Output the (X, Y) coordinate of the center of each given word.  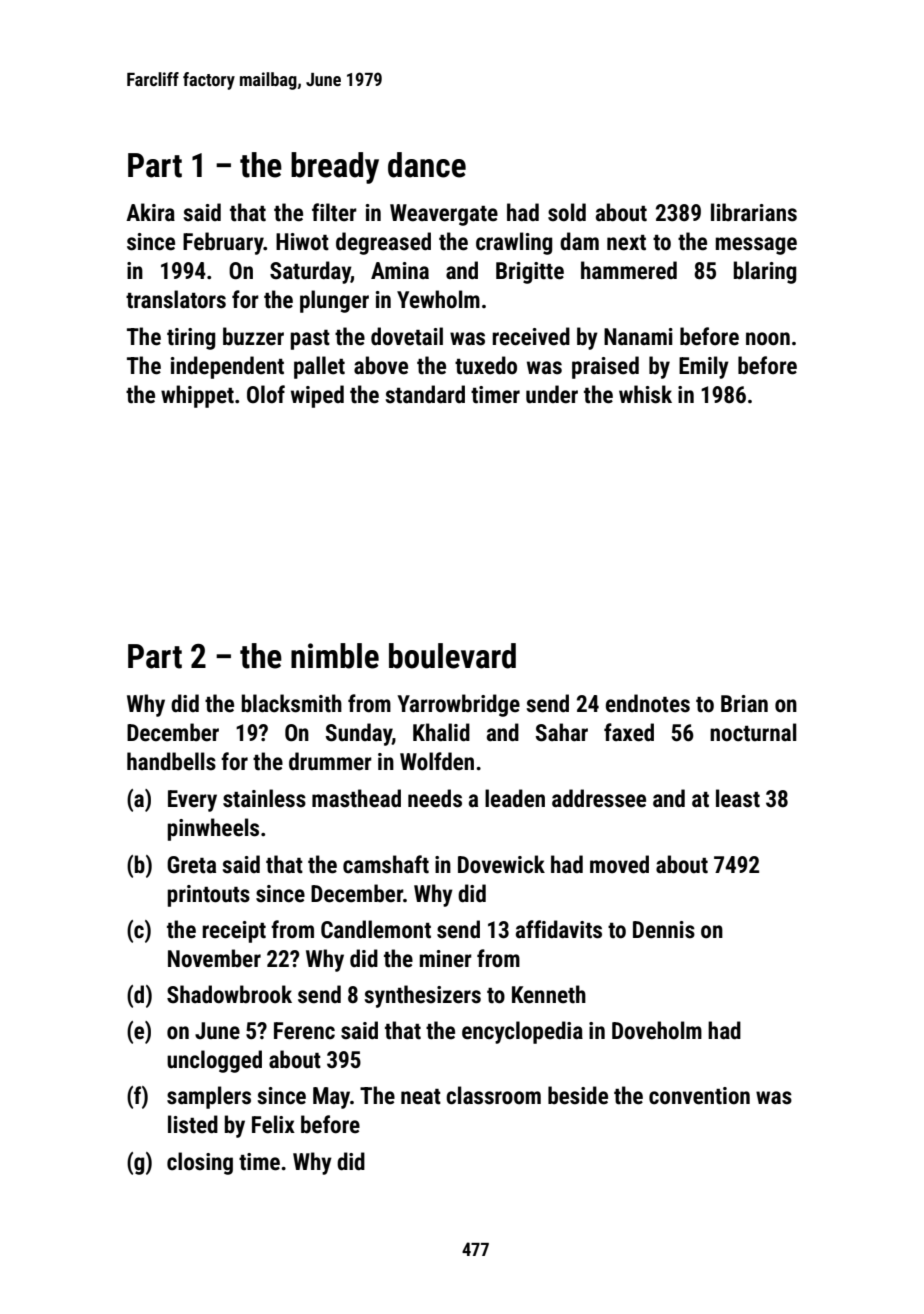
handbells (171, 761)
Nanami (638, 337)
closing (200, 1163)
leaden (515, 798)
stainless (264, 798)
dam (579, 241)
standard (425, 394)
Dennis (664, 930)
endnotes (648, 703)
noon (768, 339)
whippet (197, 396)
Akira (150, 212)
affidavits (559, 929)
